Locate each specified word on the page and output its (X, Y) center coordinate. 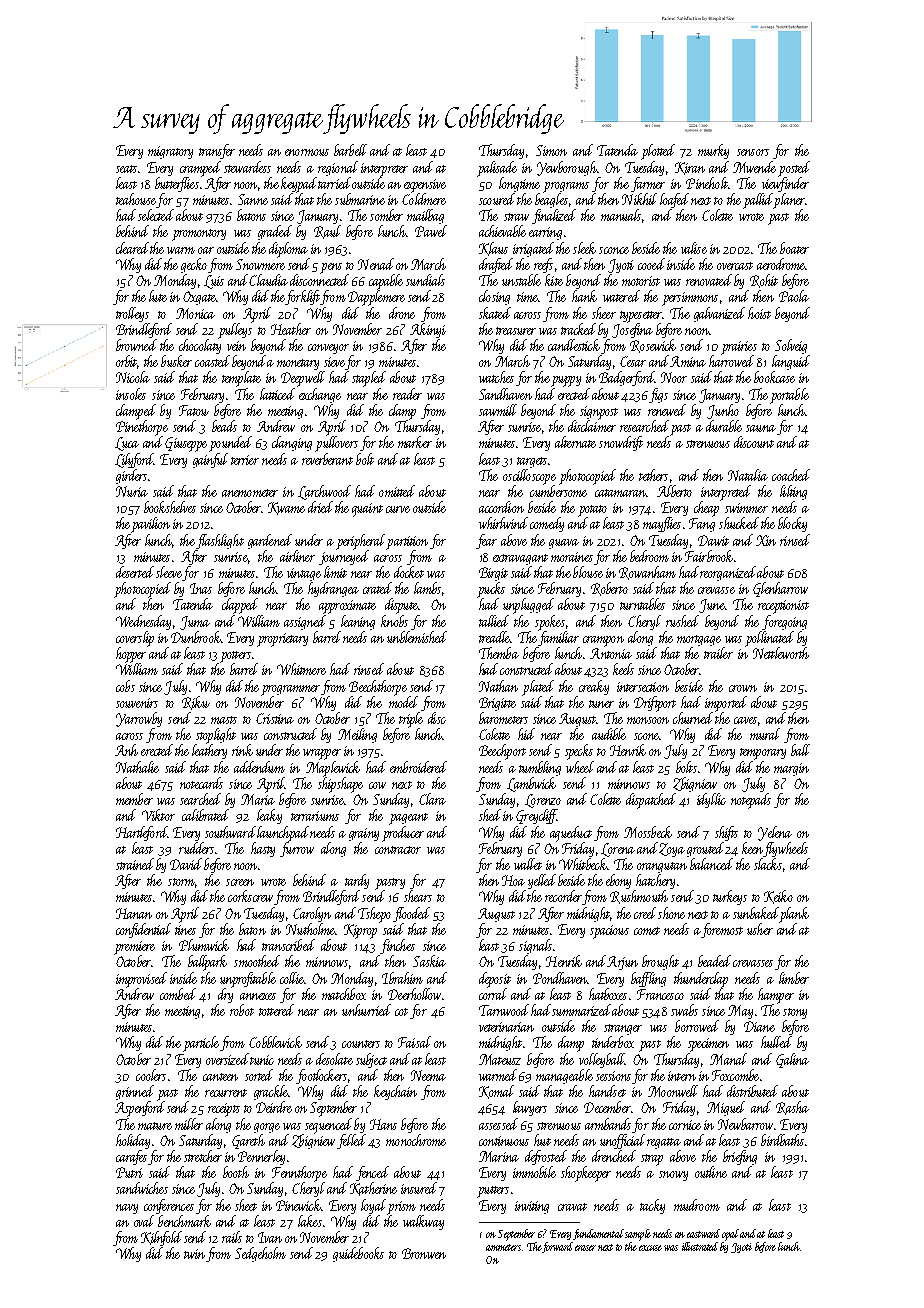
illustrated (700, 1246)
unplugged (528, 606)
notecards (201, 783)
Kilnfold (161, 1238)
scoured (497, 199)
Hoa (513, 880)
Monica (195, 313)
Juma (195, 623)
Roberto (609, 589)
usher (760, 929)
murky (713, 151)
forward (557, 1247)
